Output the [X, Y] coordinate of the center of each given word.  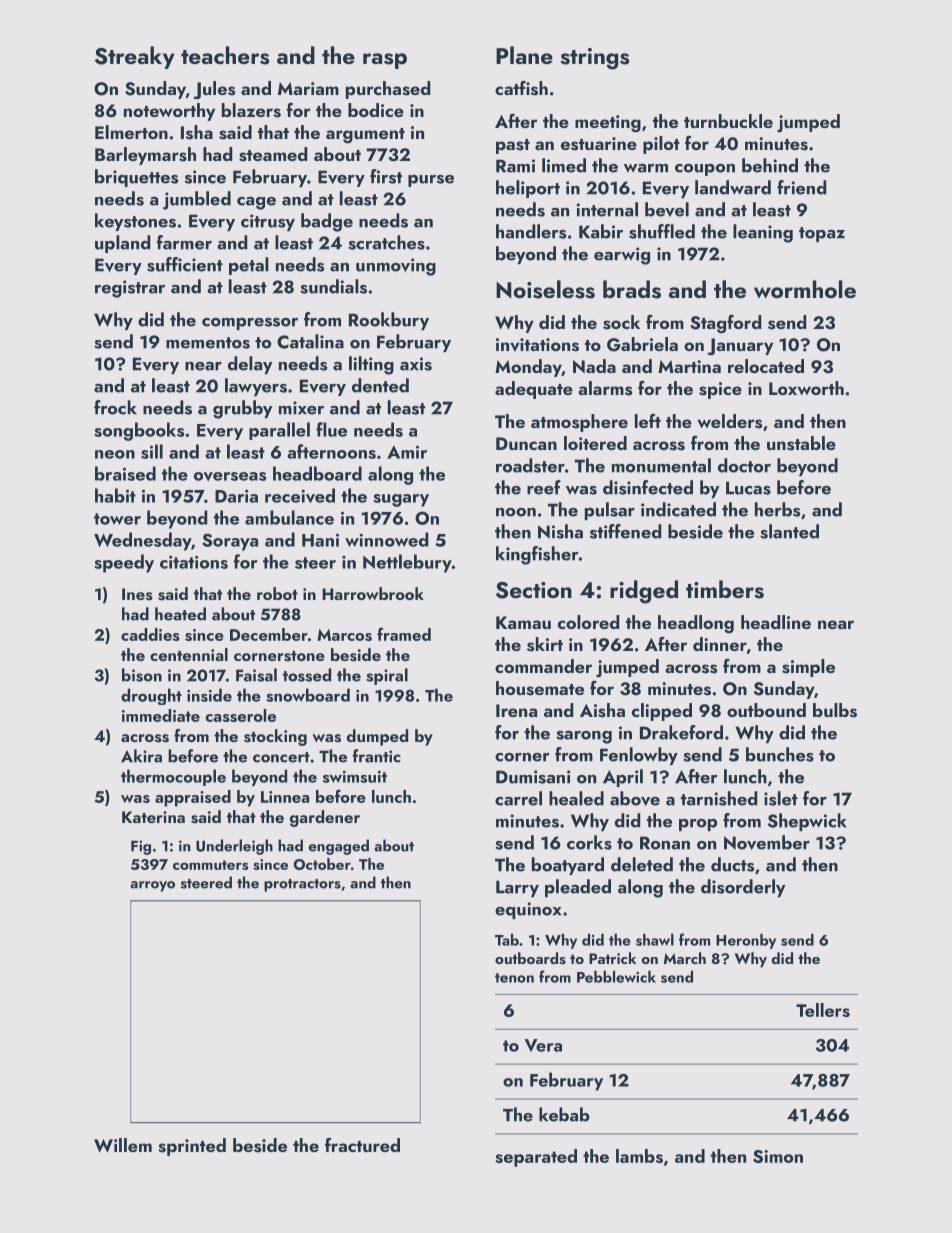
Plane [524, 55]
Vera [543, 1045]
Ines [137, 594]
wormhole [805, 289]
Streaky [135, 57]
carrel [518, 798]
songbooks [139, 431]
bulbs [835, 710]
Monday [528, 368]
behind [770, 165]
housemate [540, 688]
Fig [141, 847]
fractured [362, 1145]
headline [776, 622]
